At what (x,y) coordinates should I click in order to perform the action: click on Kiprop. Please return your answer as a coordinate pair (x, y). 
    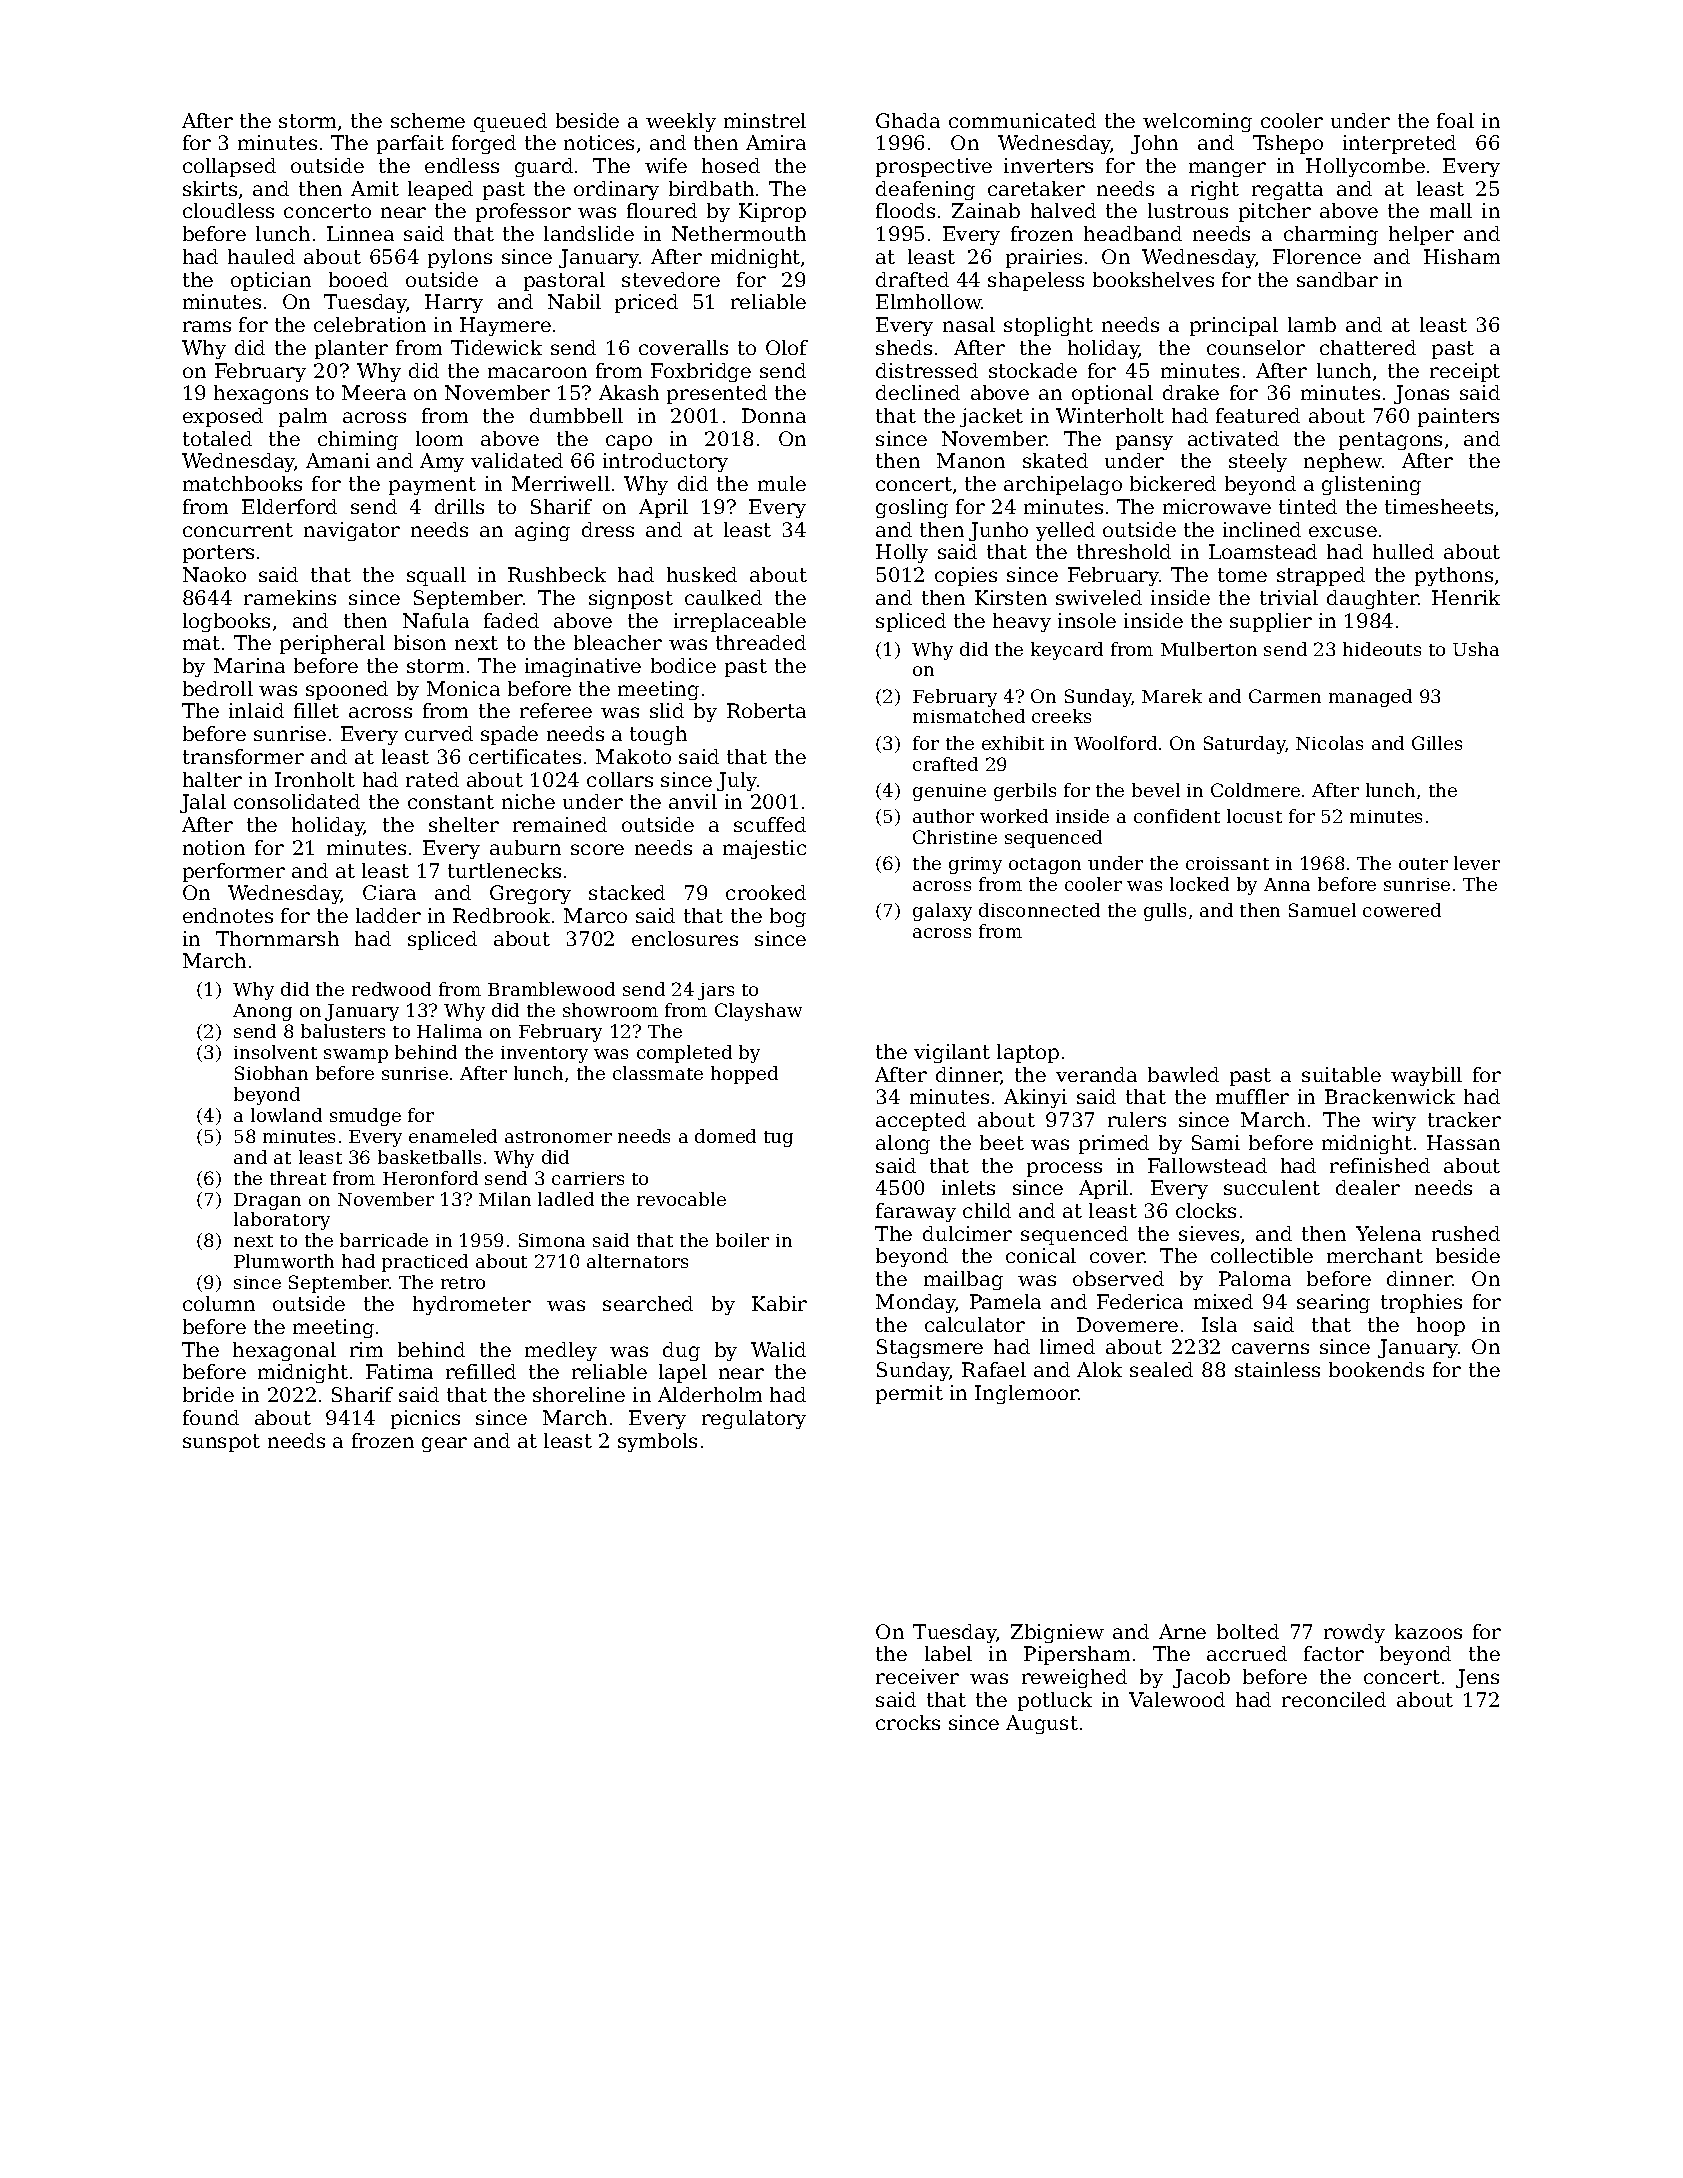
    Looking at the image, I should click on (772, 212).
